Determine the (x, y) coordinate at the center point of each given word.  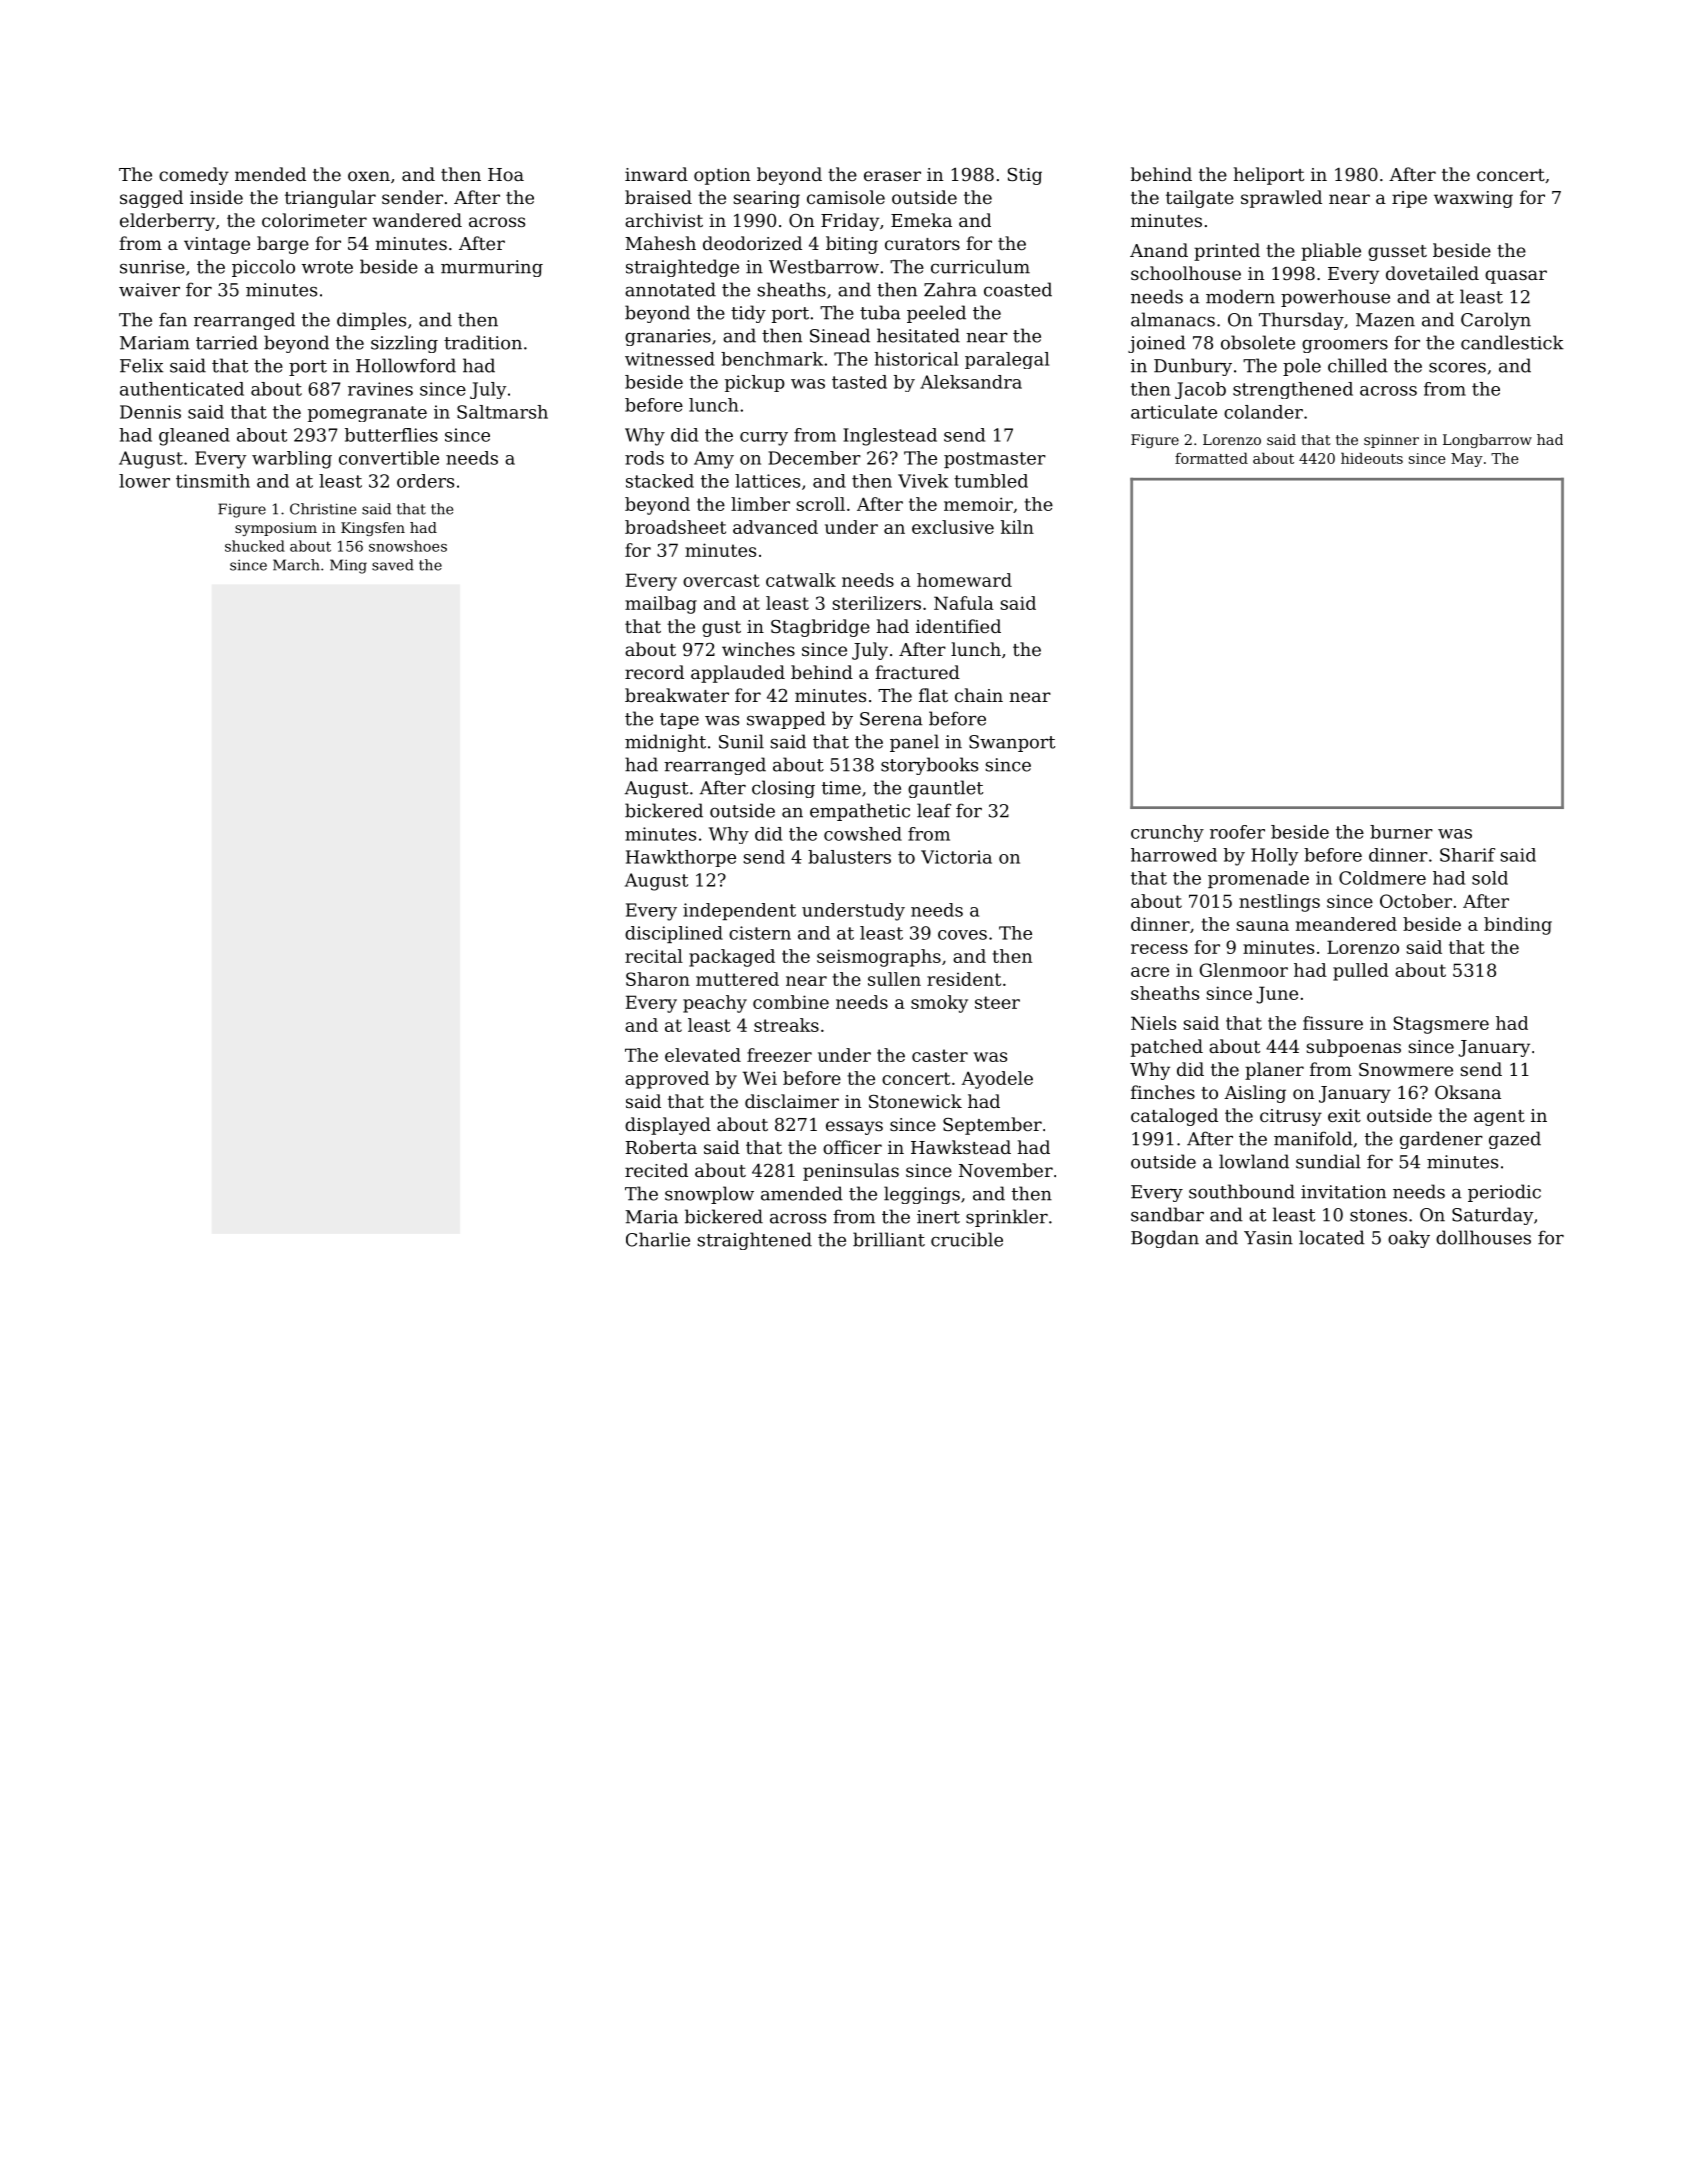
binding (1518, 926)
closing (783, 789)
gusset (1397, 253)
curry (764, 439)
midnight (665, 743)
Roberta (661, 1147)
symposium (276, 529)
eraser (892, 176)
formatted (1211, 458)
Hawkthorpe (681, 858)
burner (1401, 832)
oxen (369, 176)
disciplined (674, 934)
